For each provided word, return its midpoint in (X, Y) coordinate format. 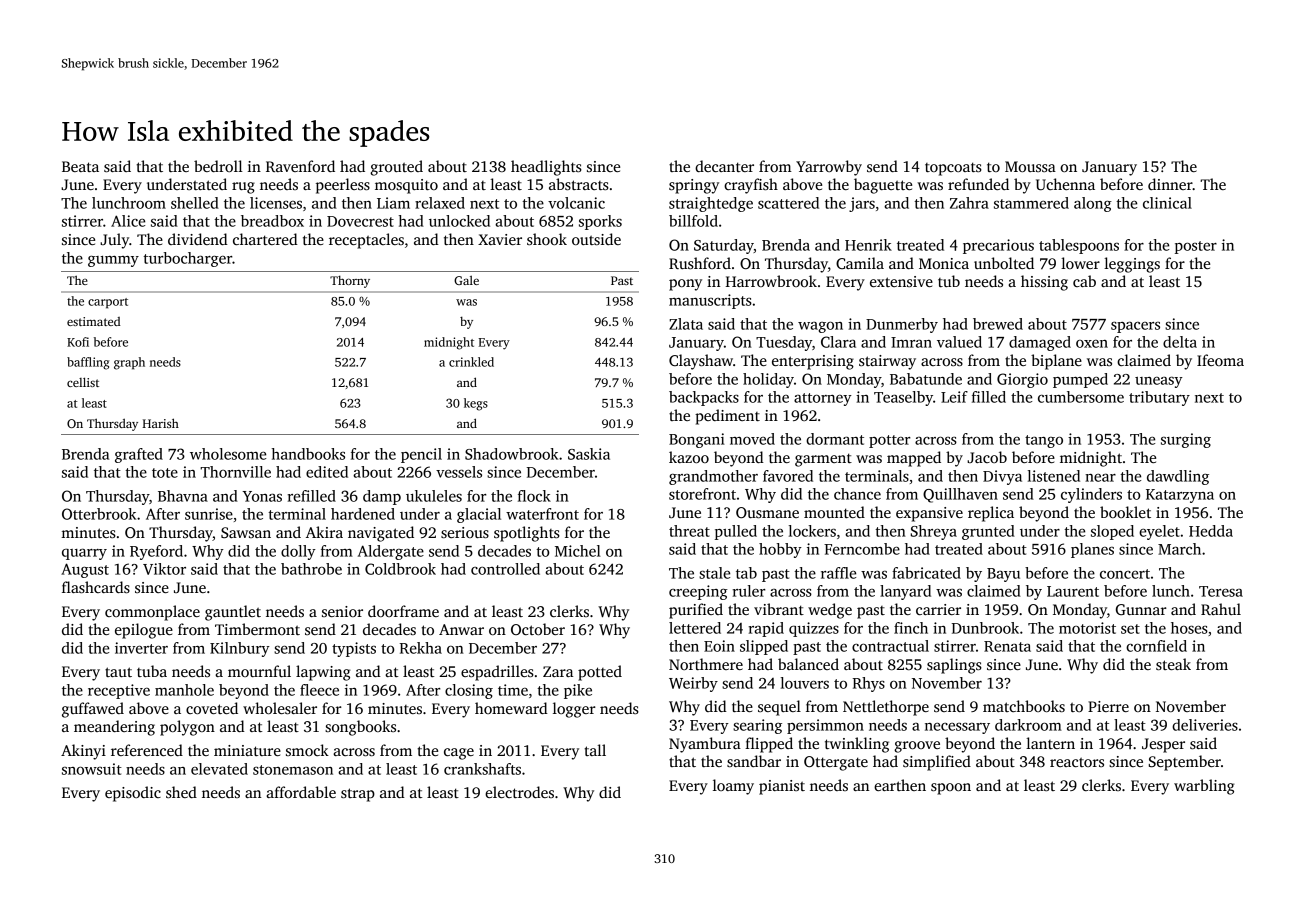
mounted (834, 512)
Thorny (350, 282)
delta (1180, 342)
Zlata (686, 324)
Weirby (693, 684)
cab (1084, 281)
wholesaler (280, 708)
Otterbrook (99, 514)
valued (959, 342)
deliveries (1205, 725)
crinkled (471, 362)
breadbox (272, 221)
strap (358, 795)
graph (129, 363)
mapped (914, 459)
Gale (466, 280)
